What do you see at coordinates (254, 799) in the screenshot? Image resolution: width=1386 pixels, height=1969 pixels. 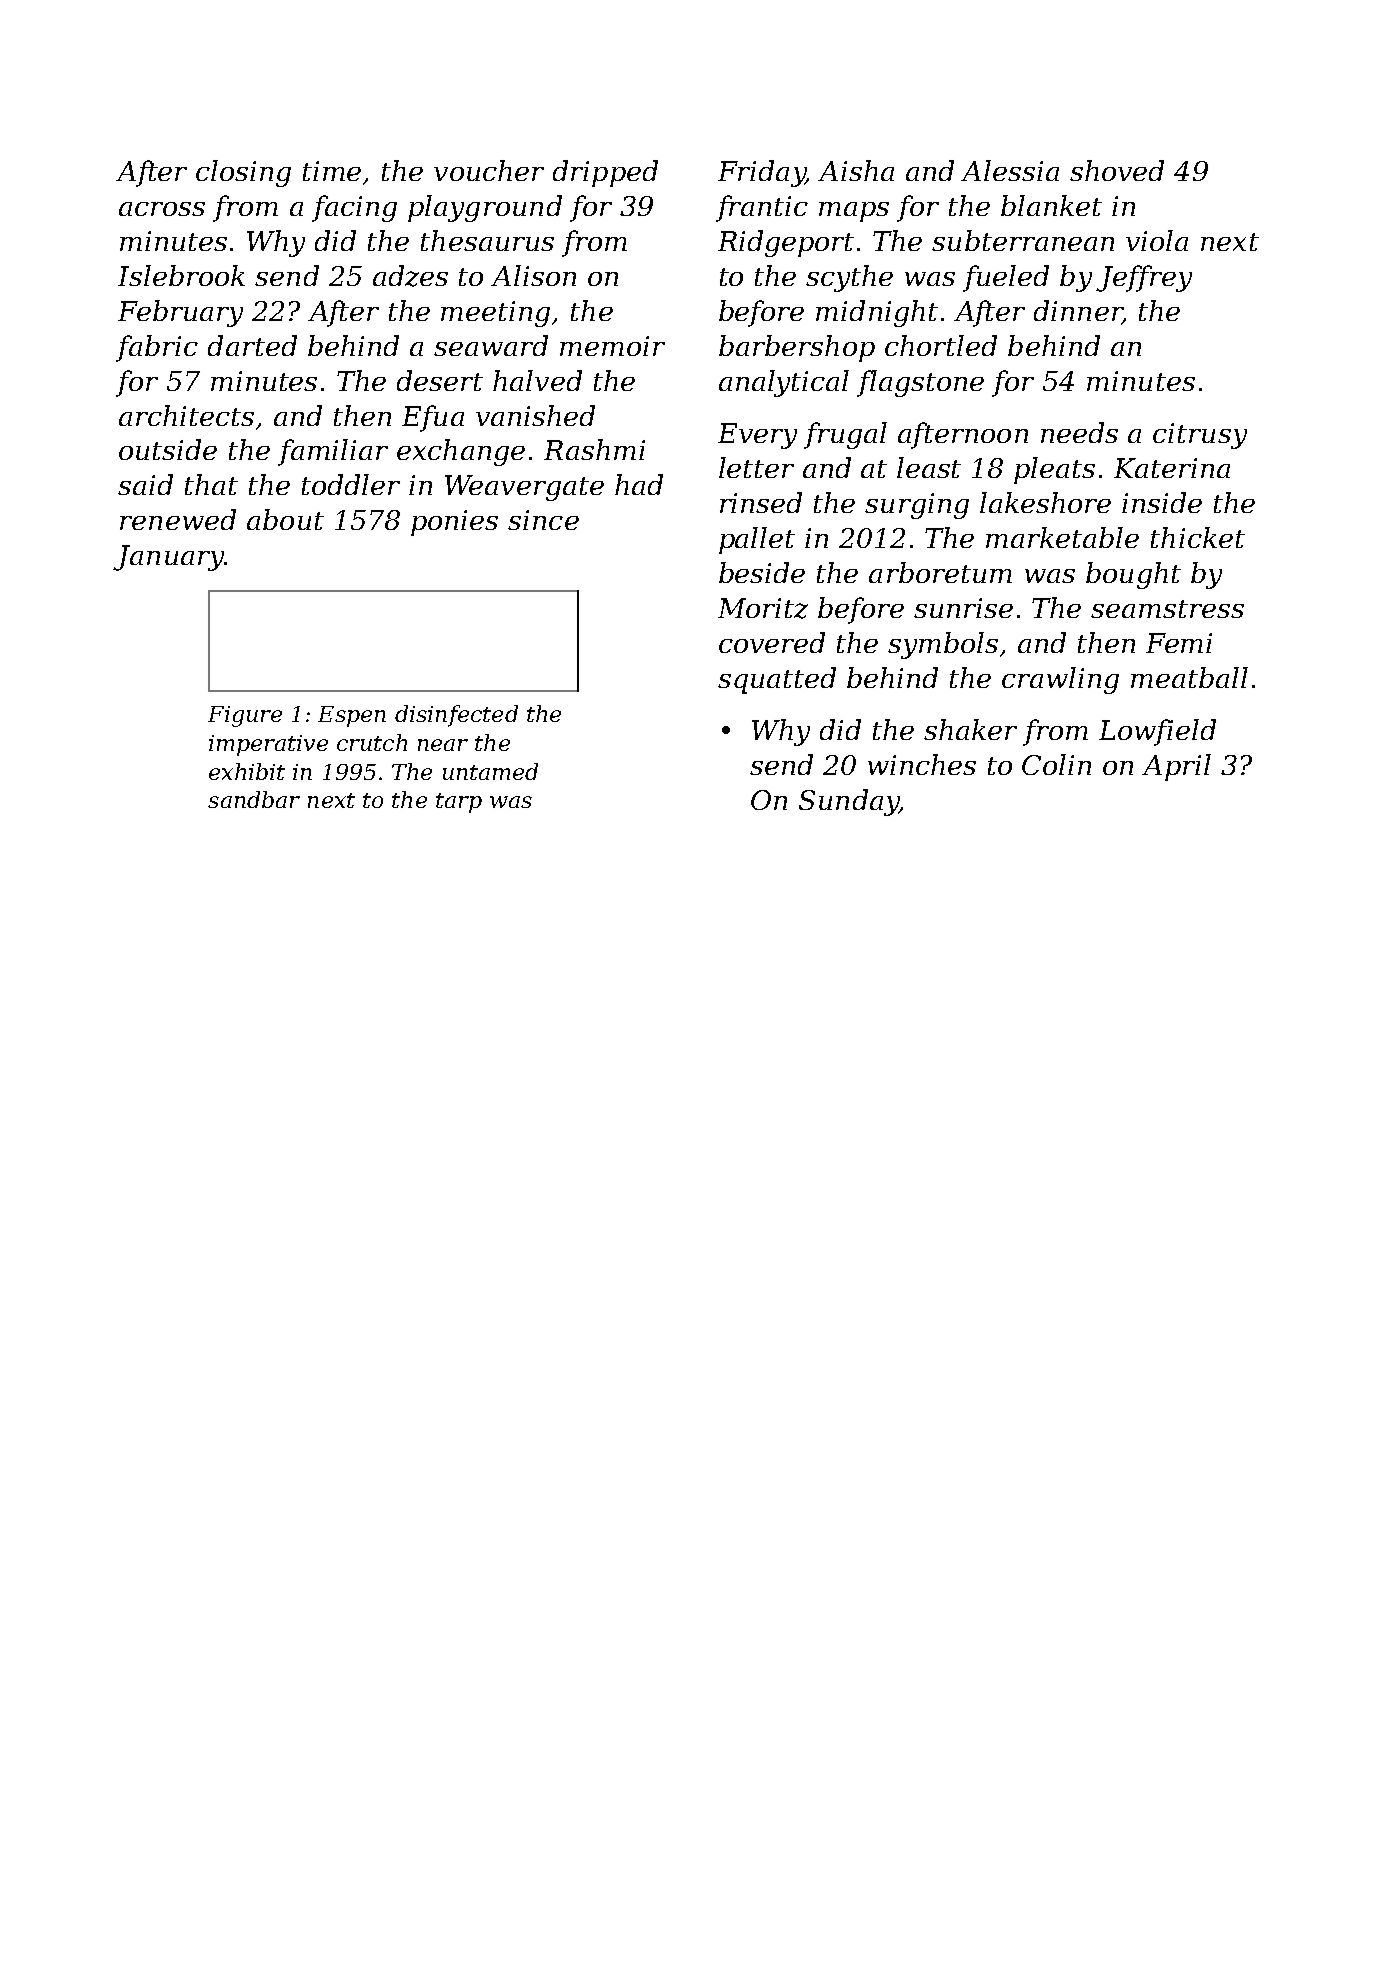 I see `sandbar` at bounding box center [254, 799].
